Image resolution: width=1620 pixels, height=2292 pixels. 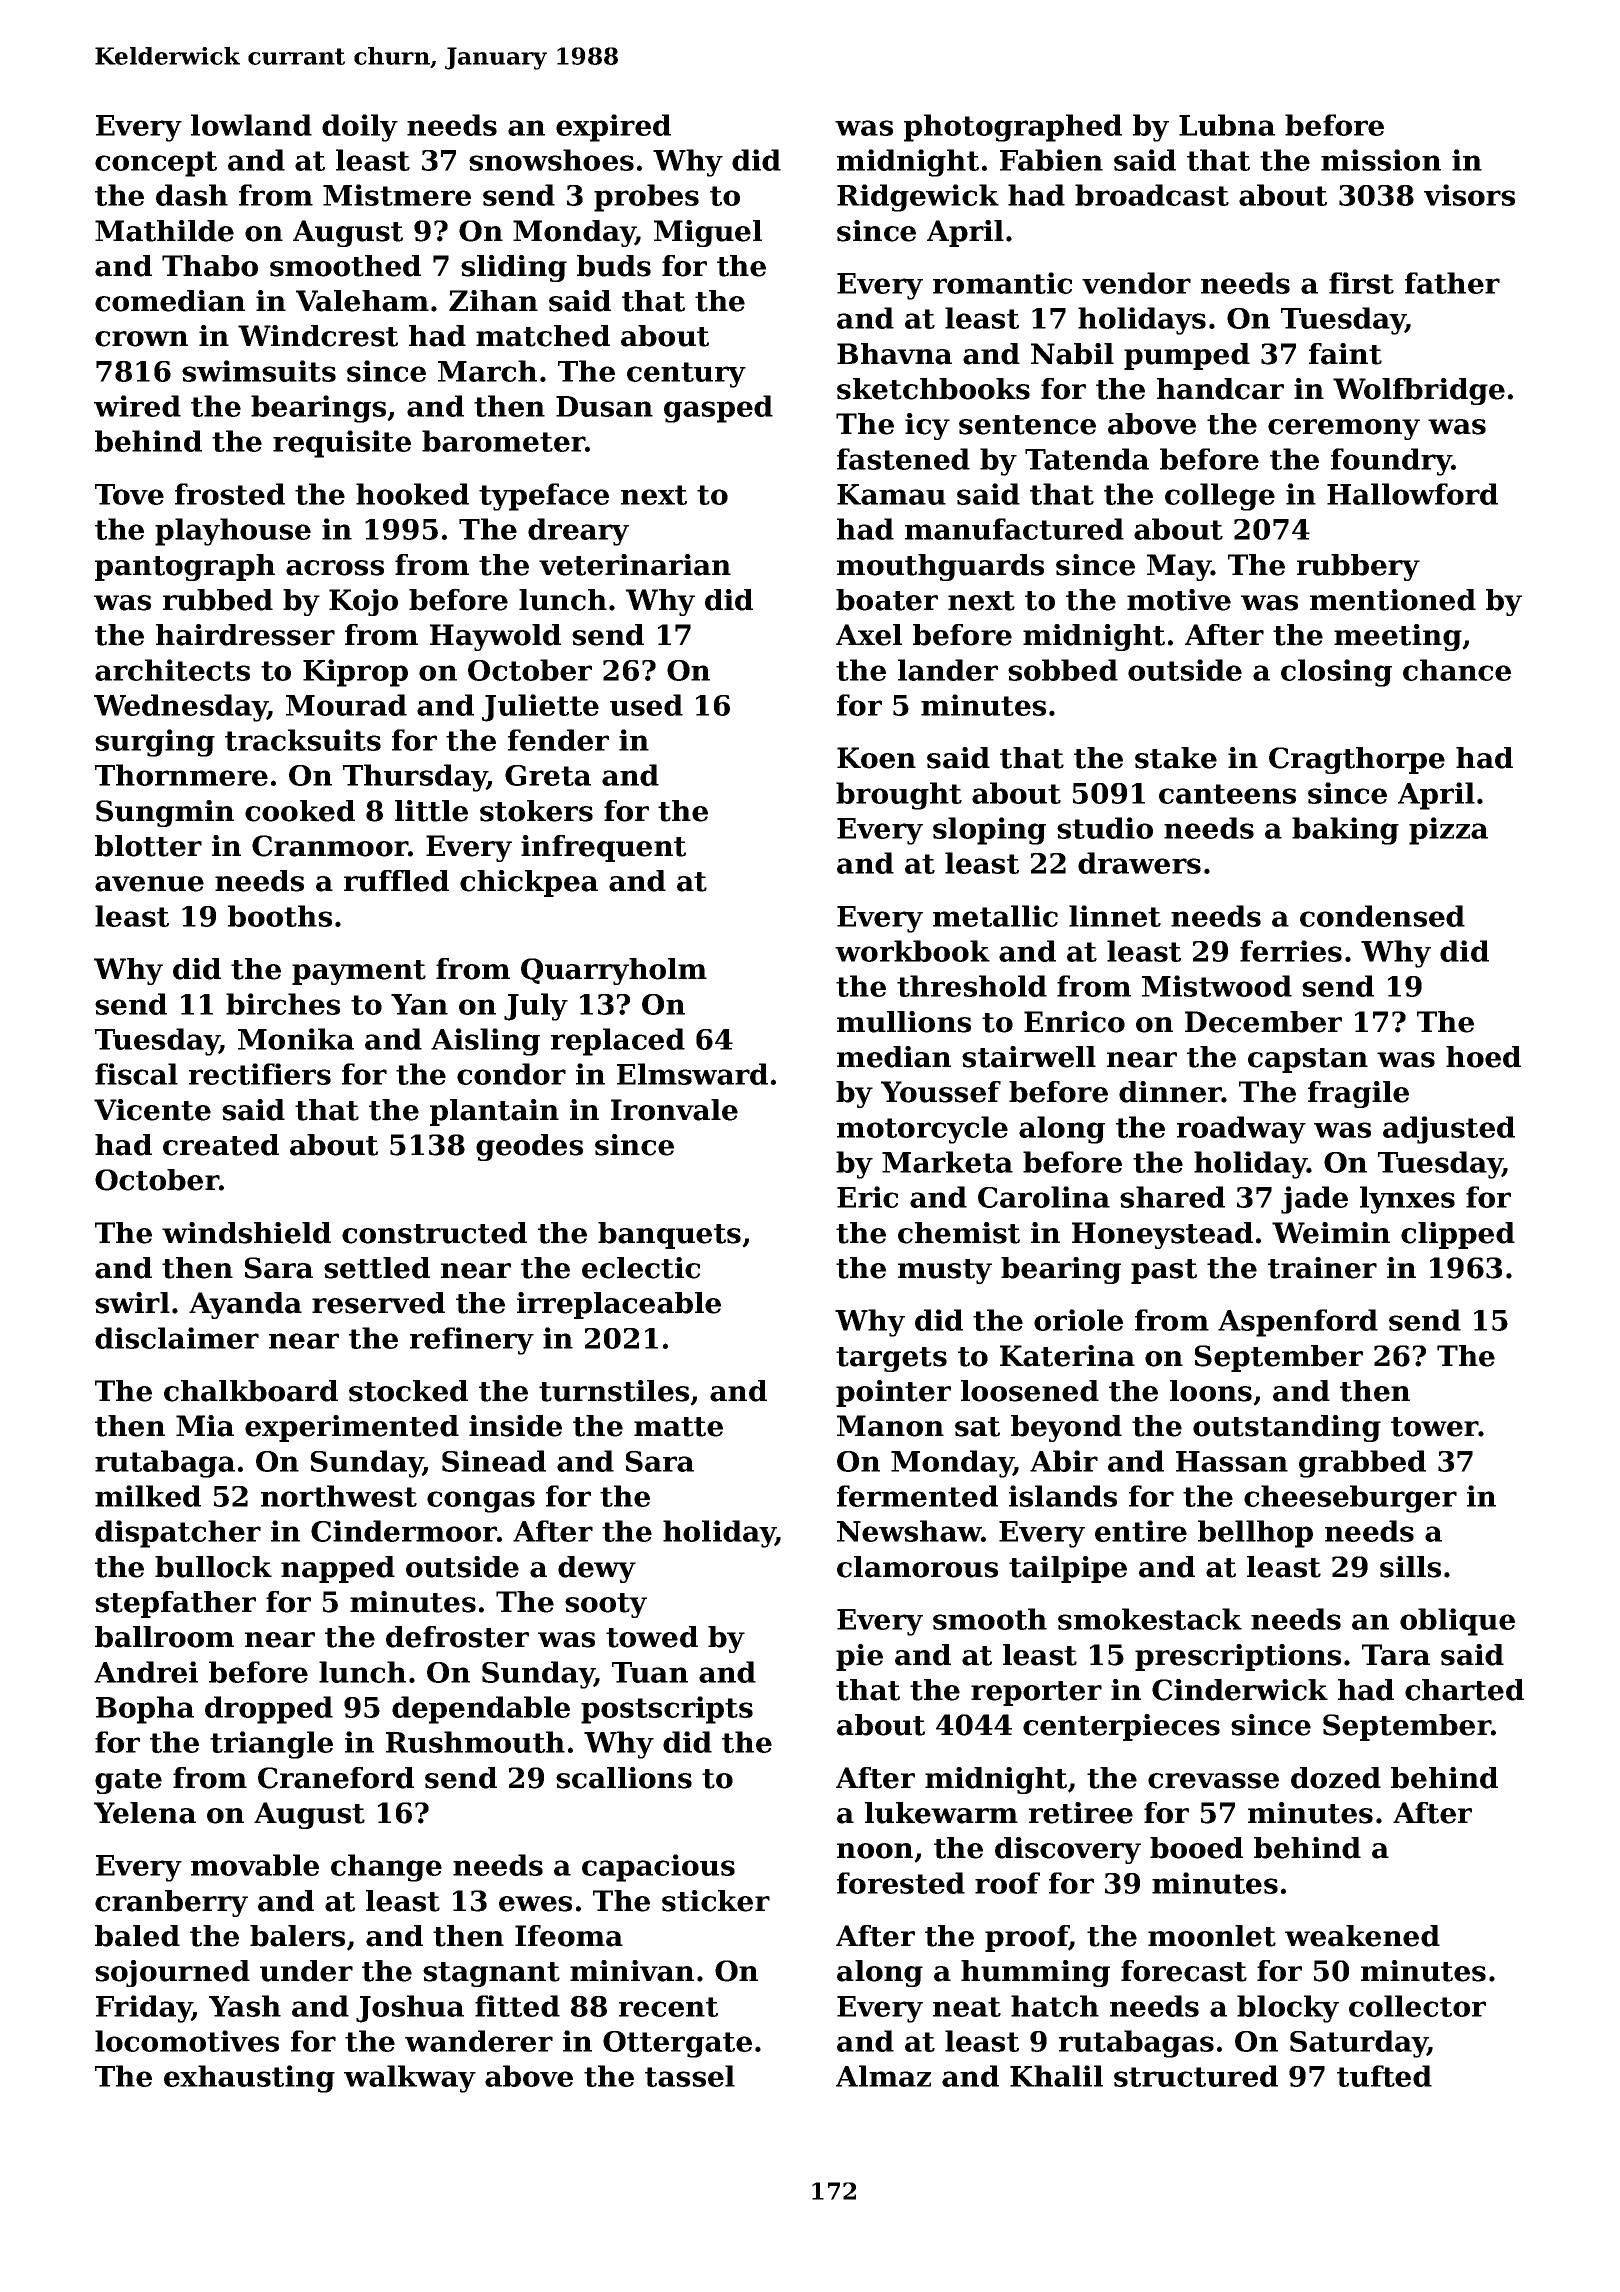 I want to click on expired, so click(x=613, y=128).
